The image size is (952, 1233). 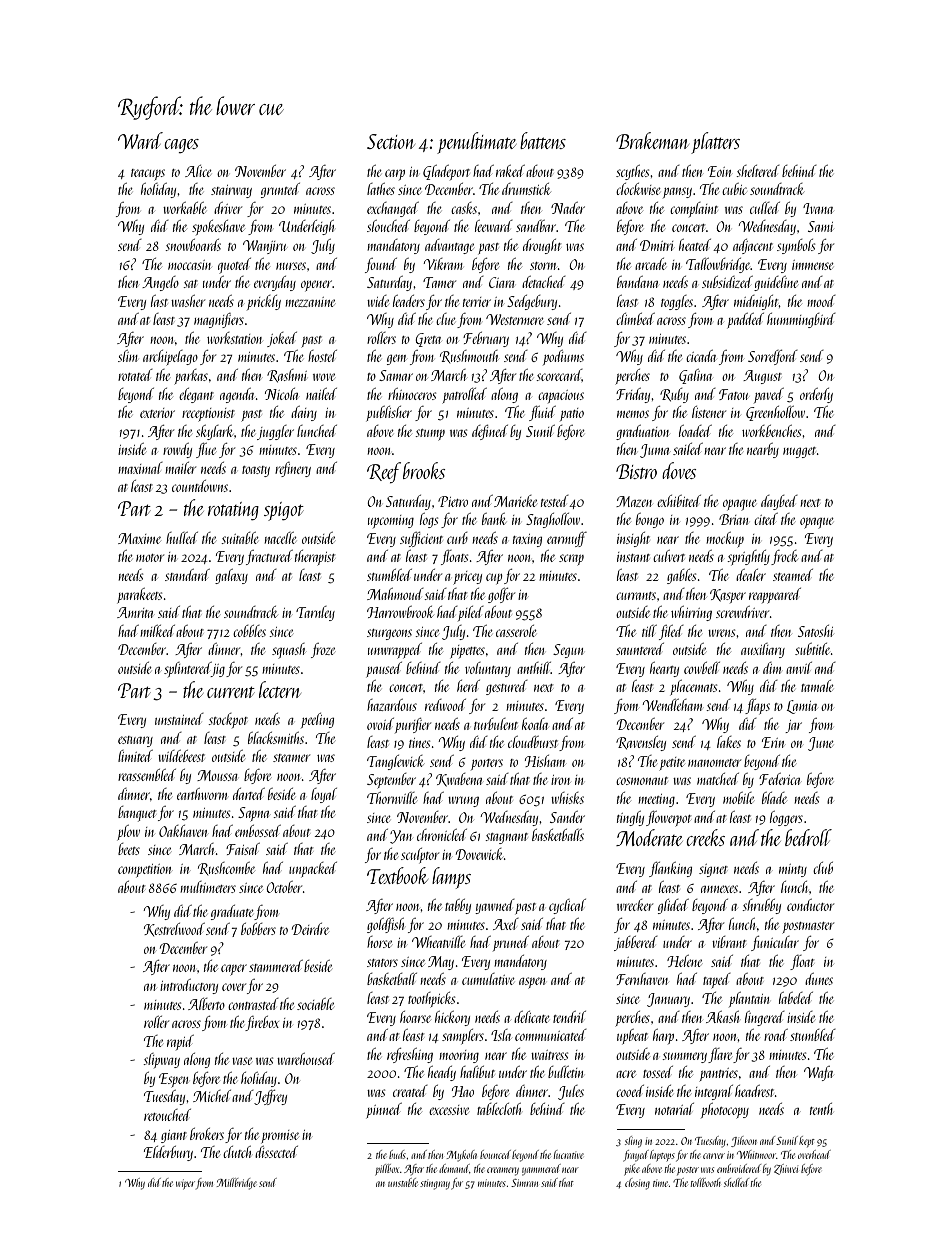 What do you see at coordinates (228, 720) in the screenshot?
I see `stockpot` at bounding box center [228, 720].
